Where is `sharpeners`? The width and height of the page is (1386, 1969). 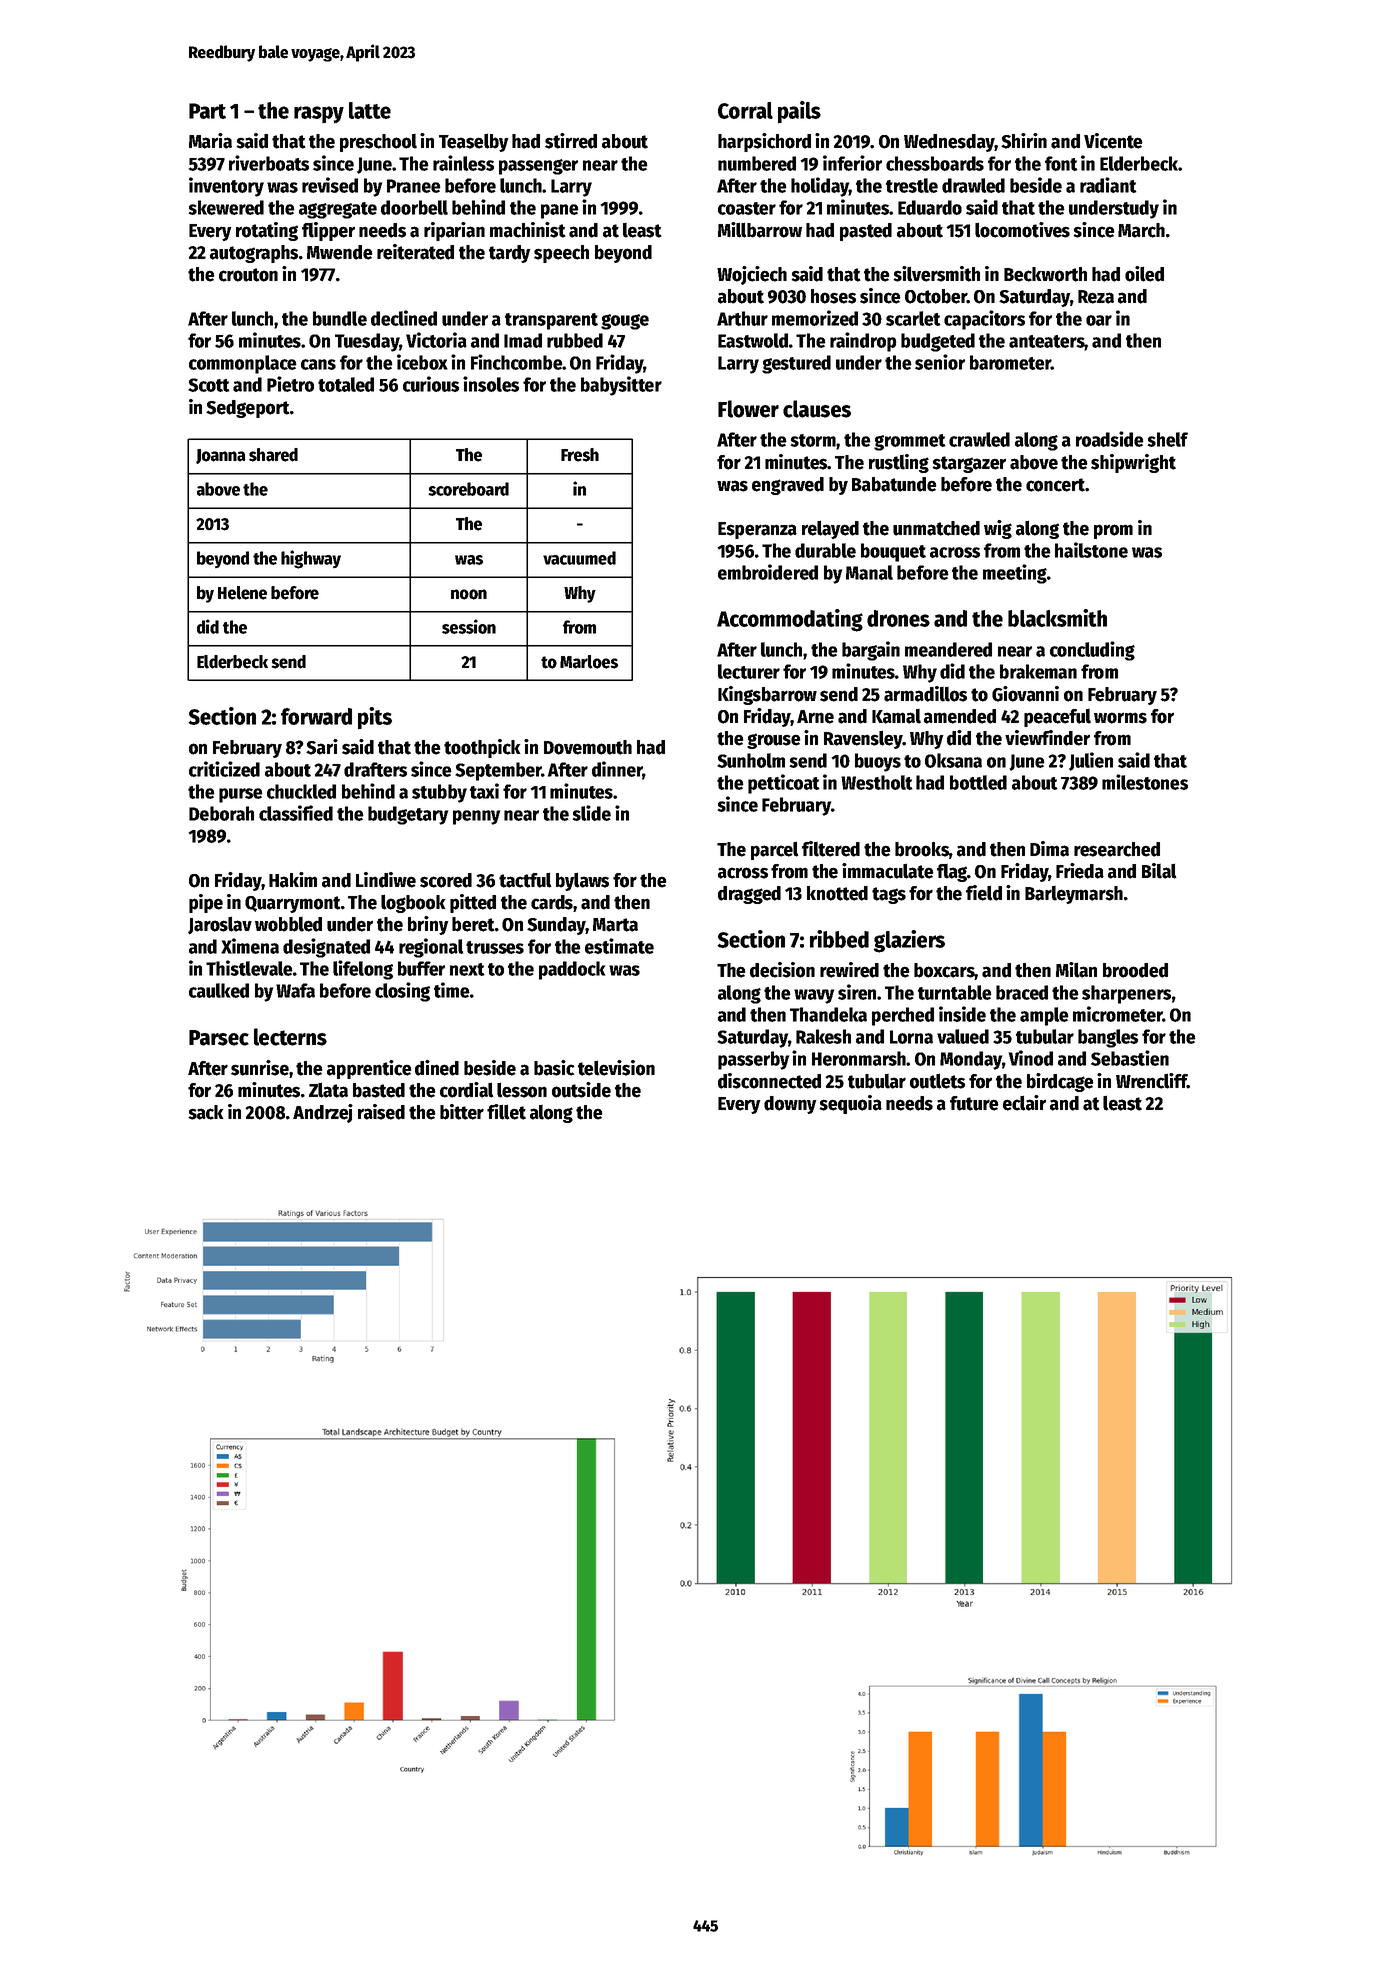
sharpeners is located at coordinates (1126, 994).
